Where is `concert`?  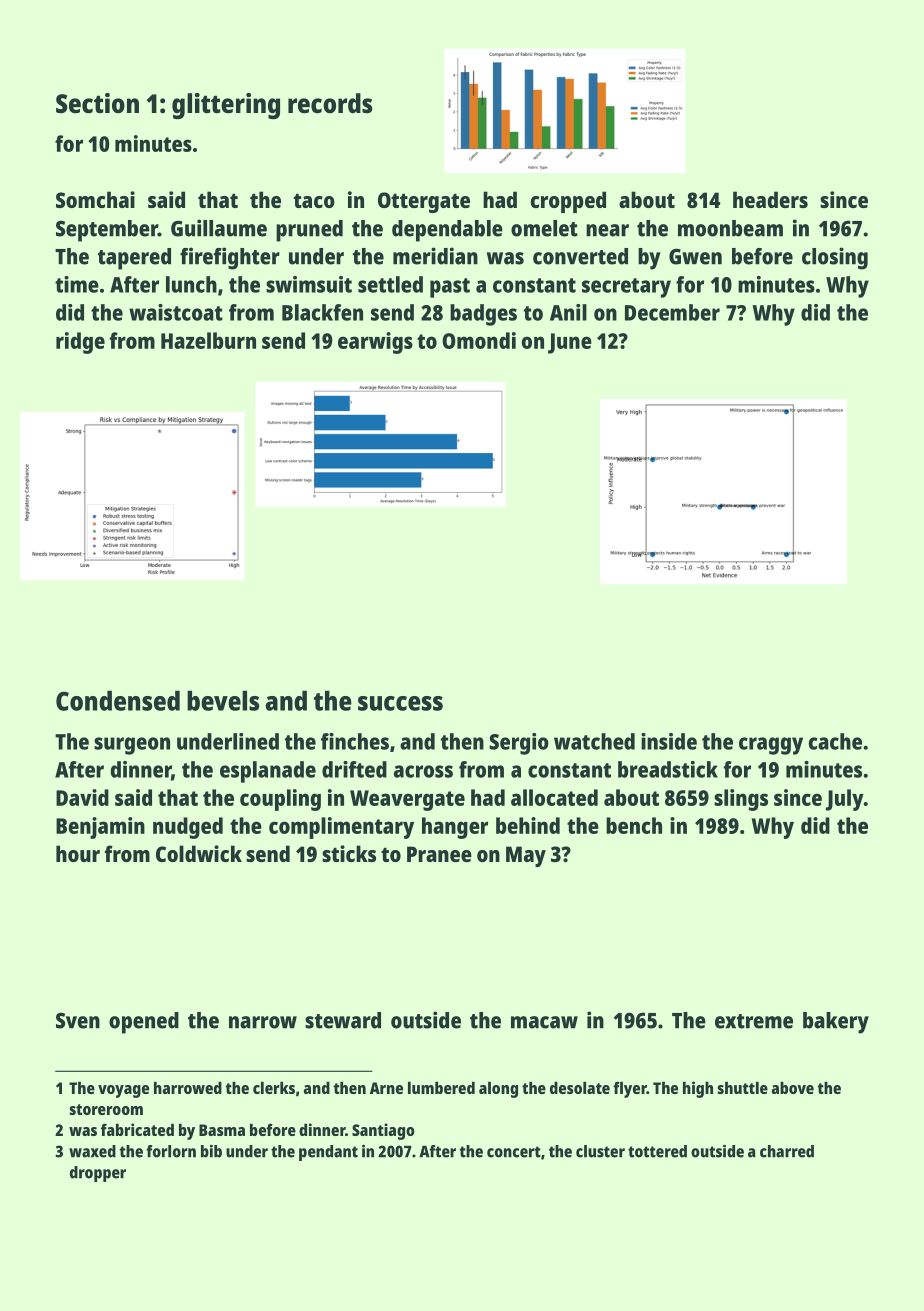 concert is located at coordinates (514, 1152).
